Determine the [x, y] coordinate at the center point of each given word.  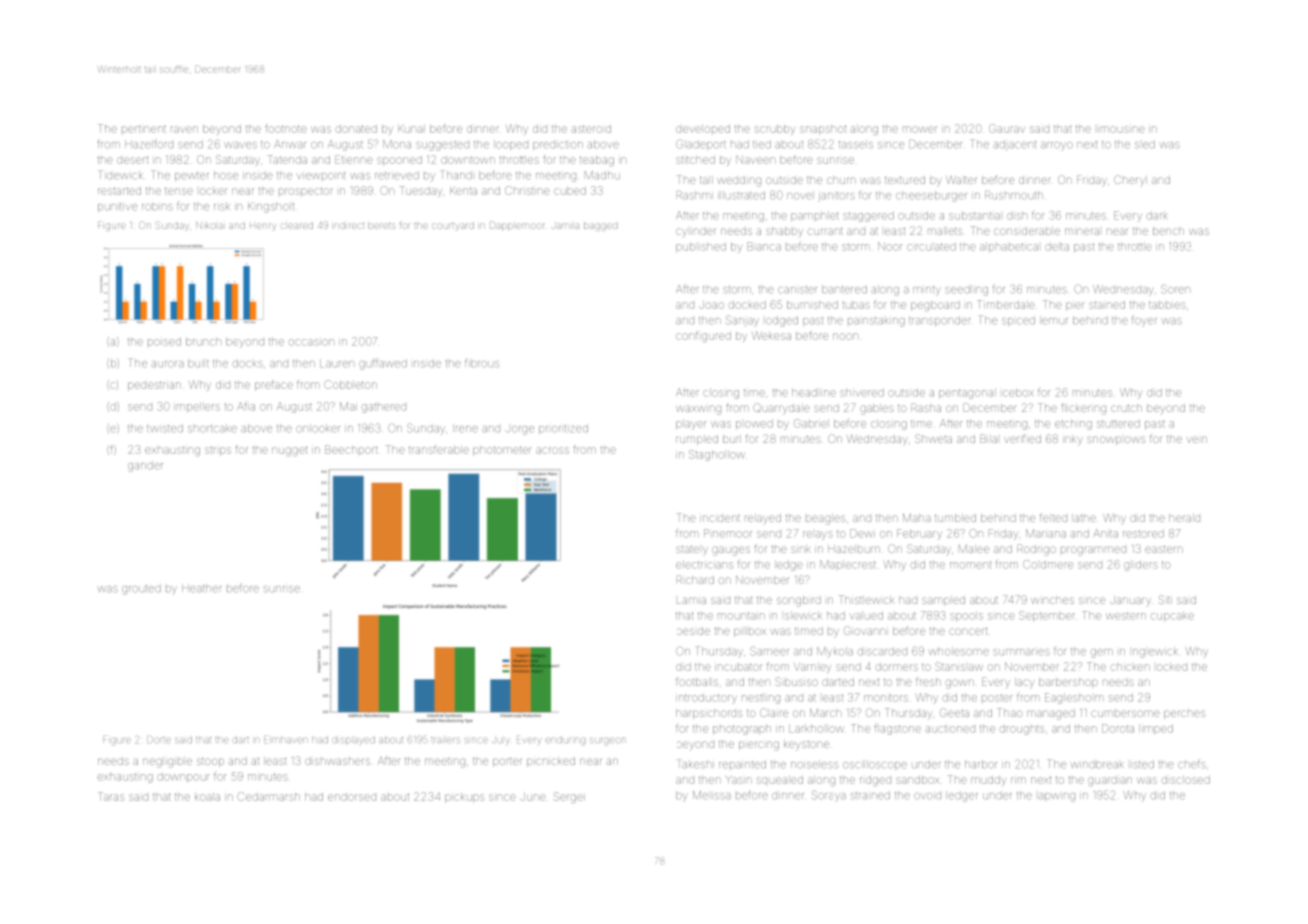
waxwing [698, 410]
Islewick [803, 615]
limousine [1121, 129]
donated [356, 129]
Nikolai [209, 225]
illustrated [741, 195]
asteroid [591, 129]
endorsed [352, 797]
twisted [165, 428]
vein [1197, 439]
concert [968, 631]
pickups [464, 798]
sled [1145, 144]
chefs [1192, 764]
